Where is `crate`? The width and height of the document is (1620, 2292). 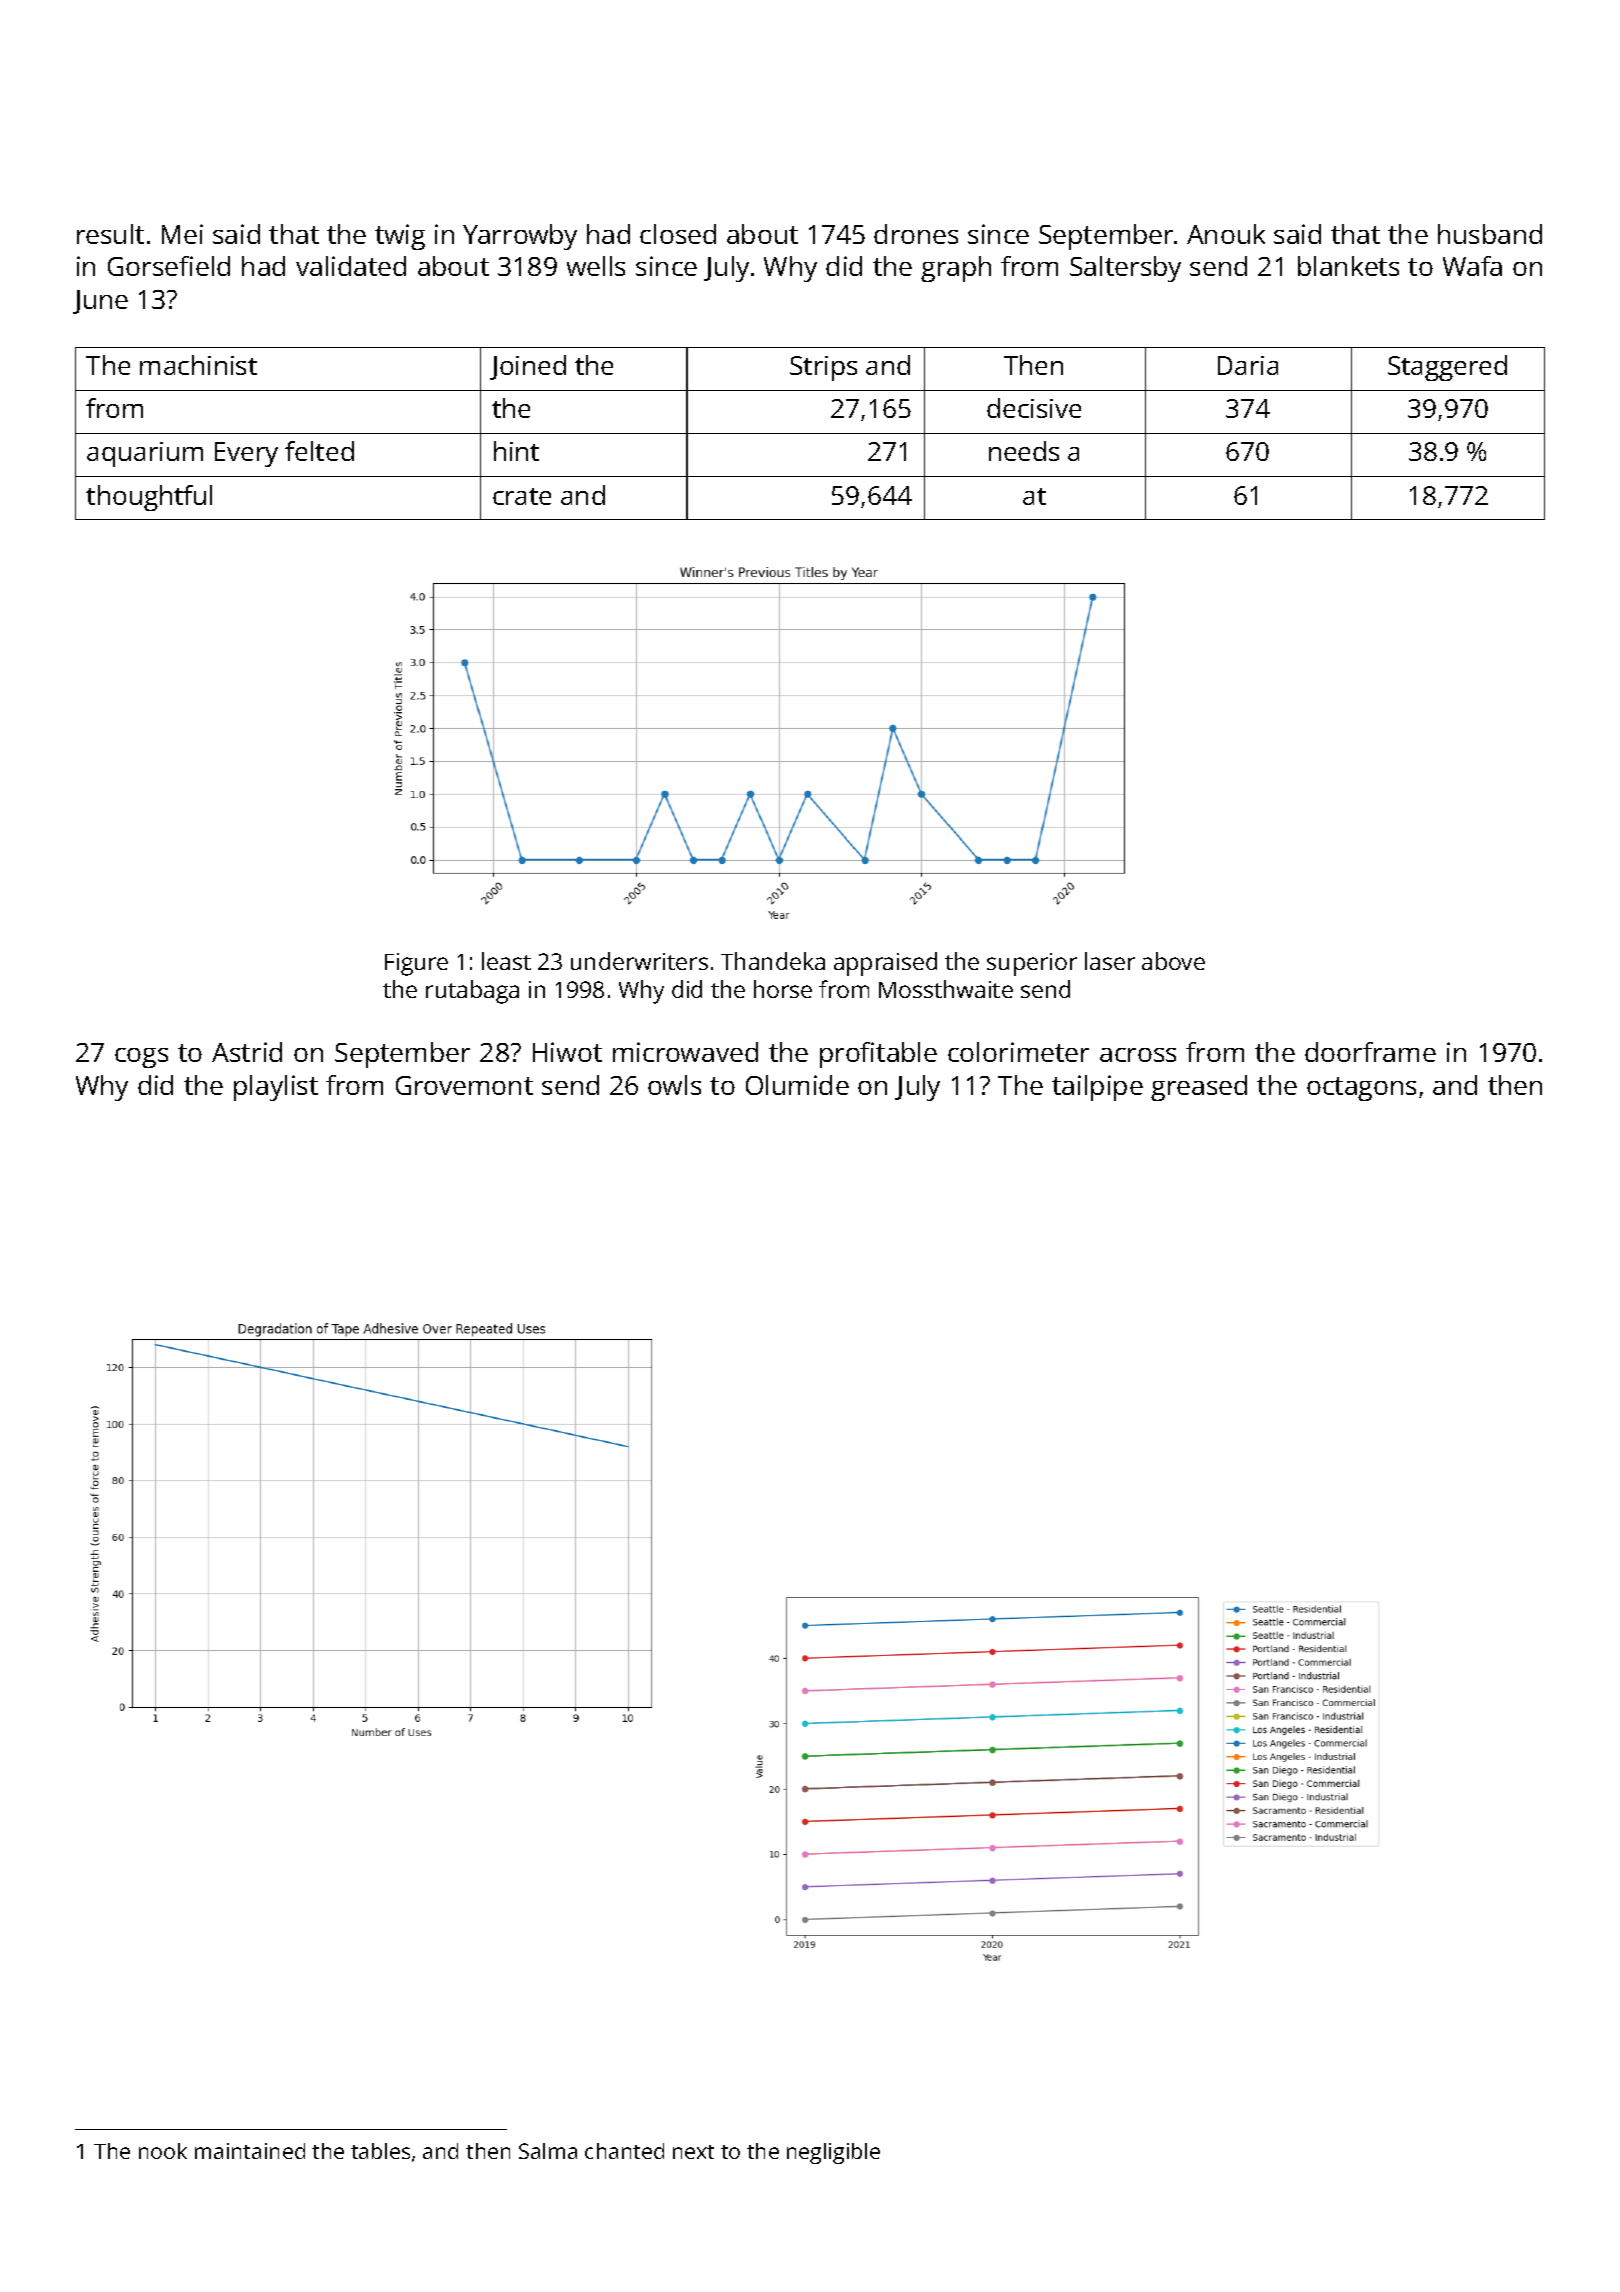 crate is located at coordinates (522, 496).
